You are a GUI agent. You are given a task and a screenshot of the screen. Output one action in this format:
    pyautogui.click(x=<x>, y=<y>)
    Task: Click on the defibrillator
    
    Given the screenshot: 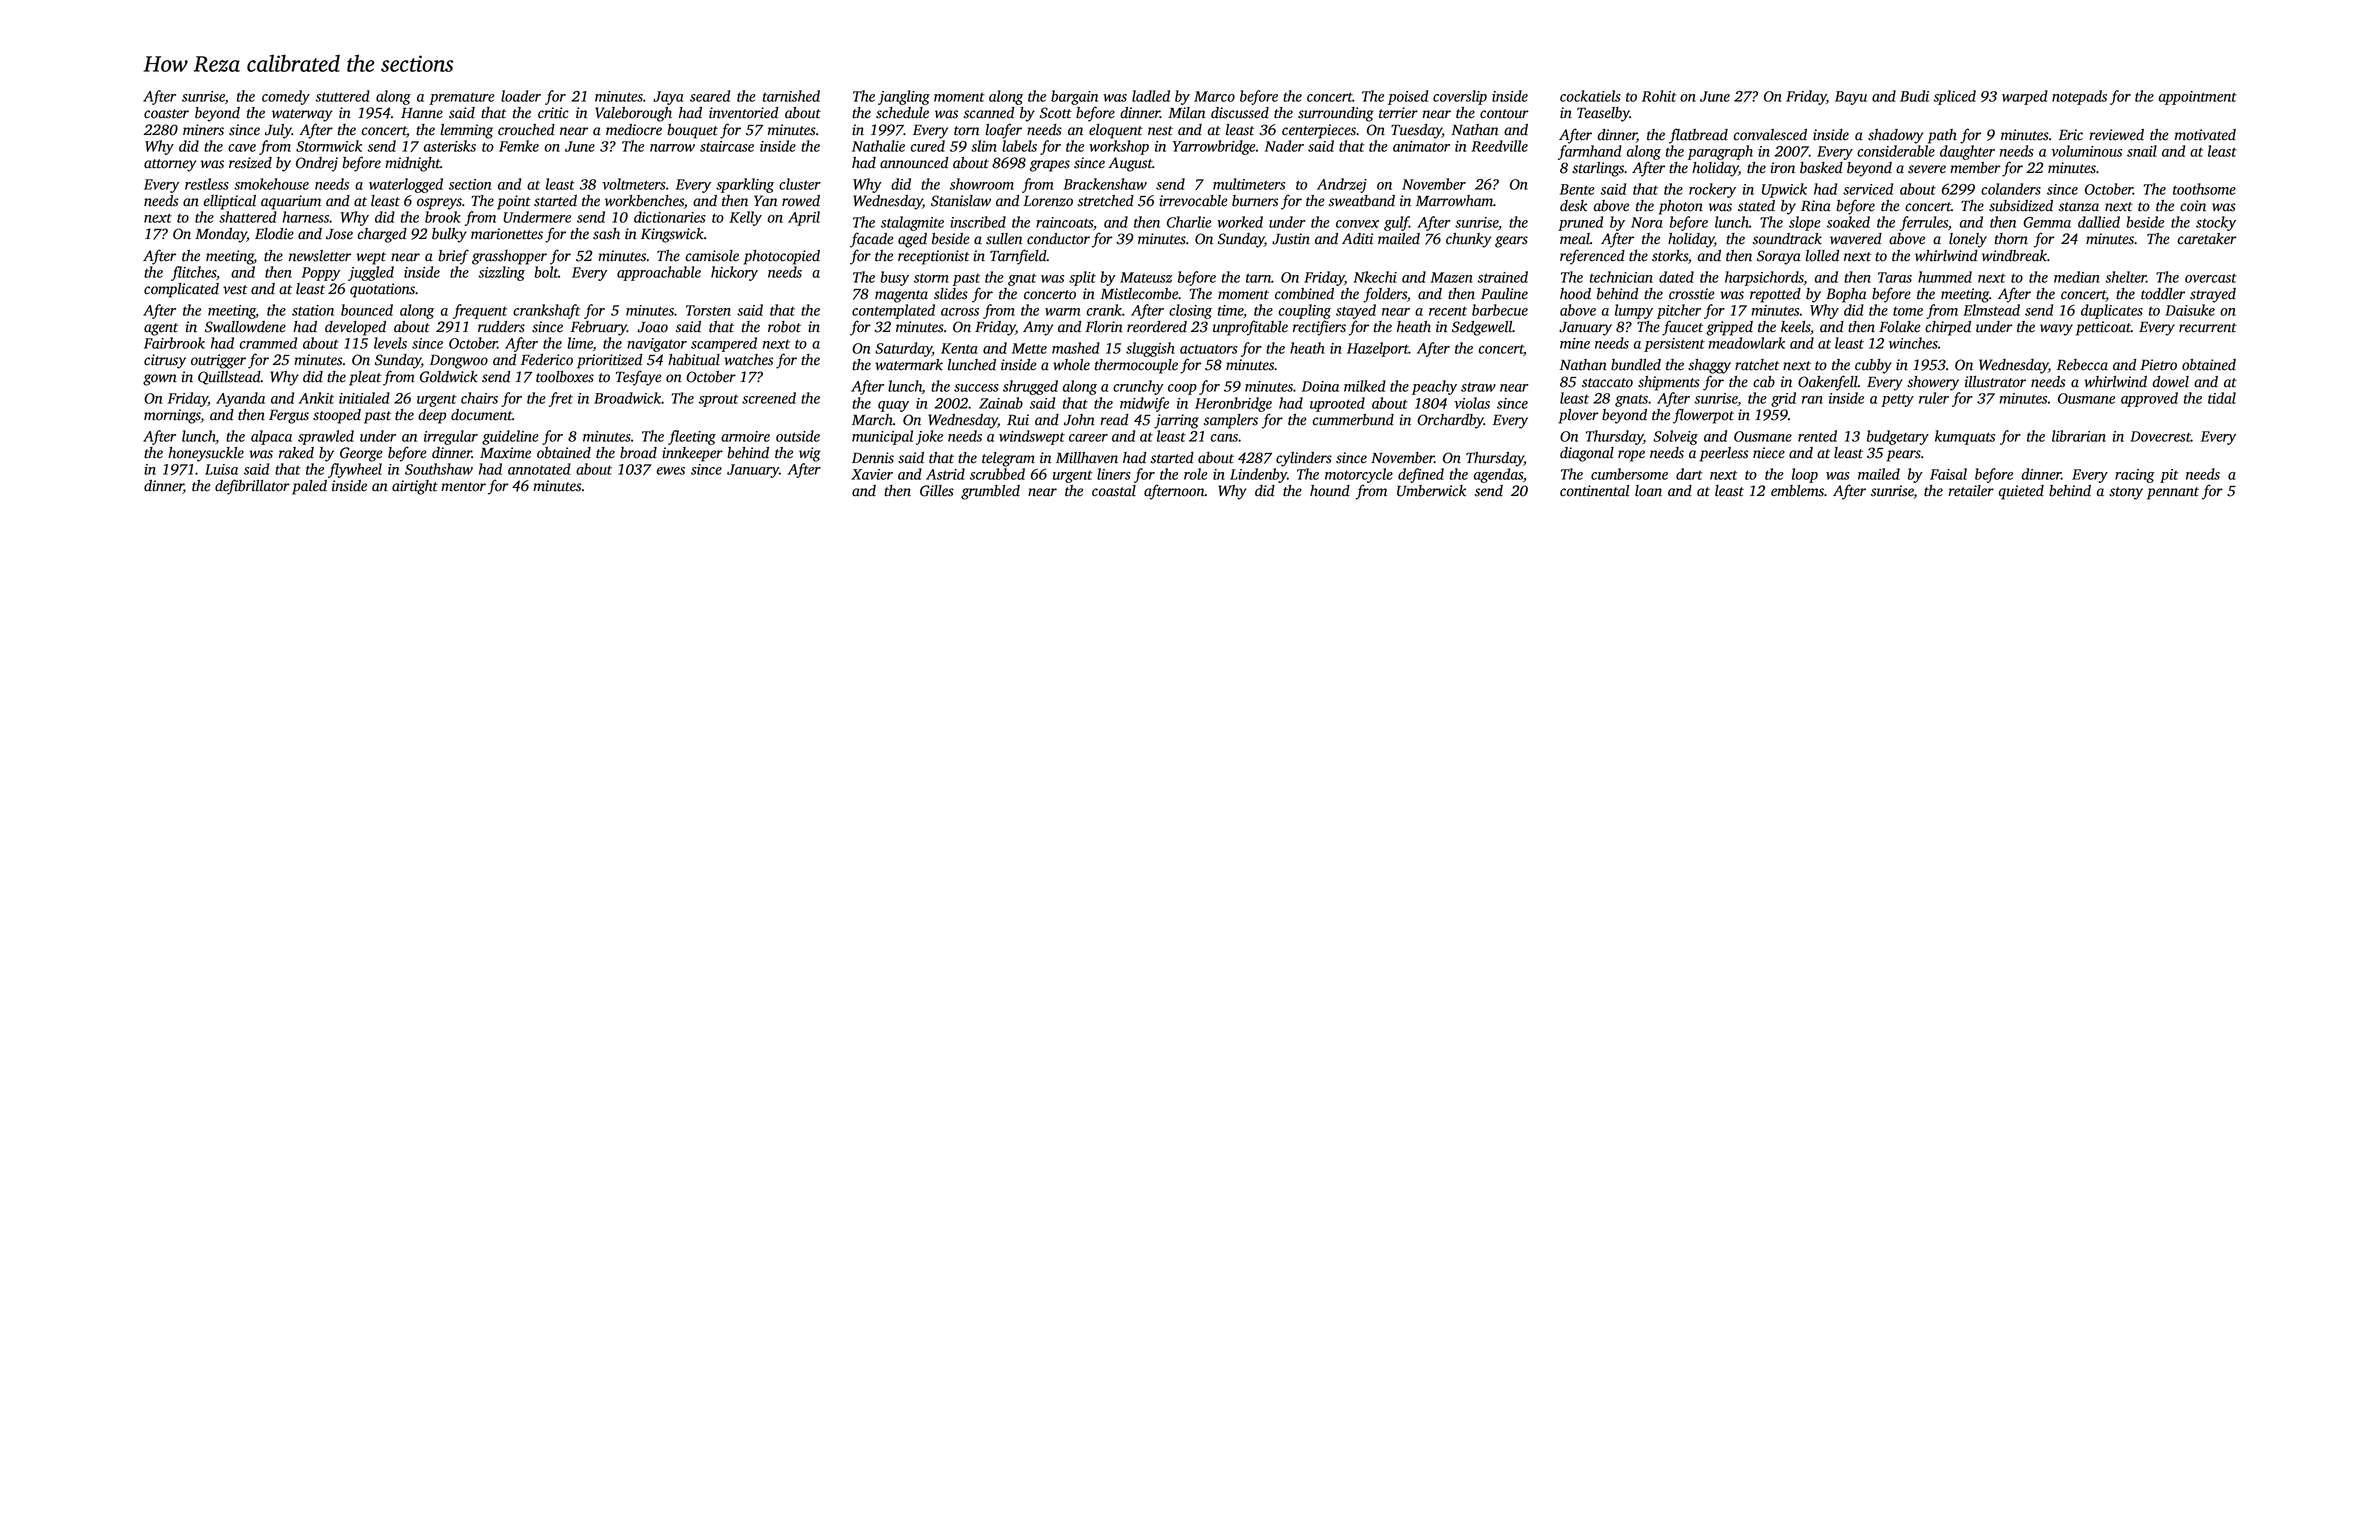 What is the action you would take?
    pyautogui.click(x=252, y=487)
